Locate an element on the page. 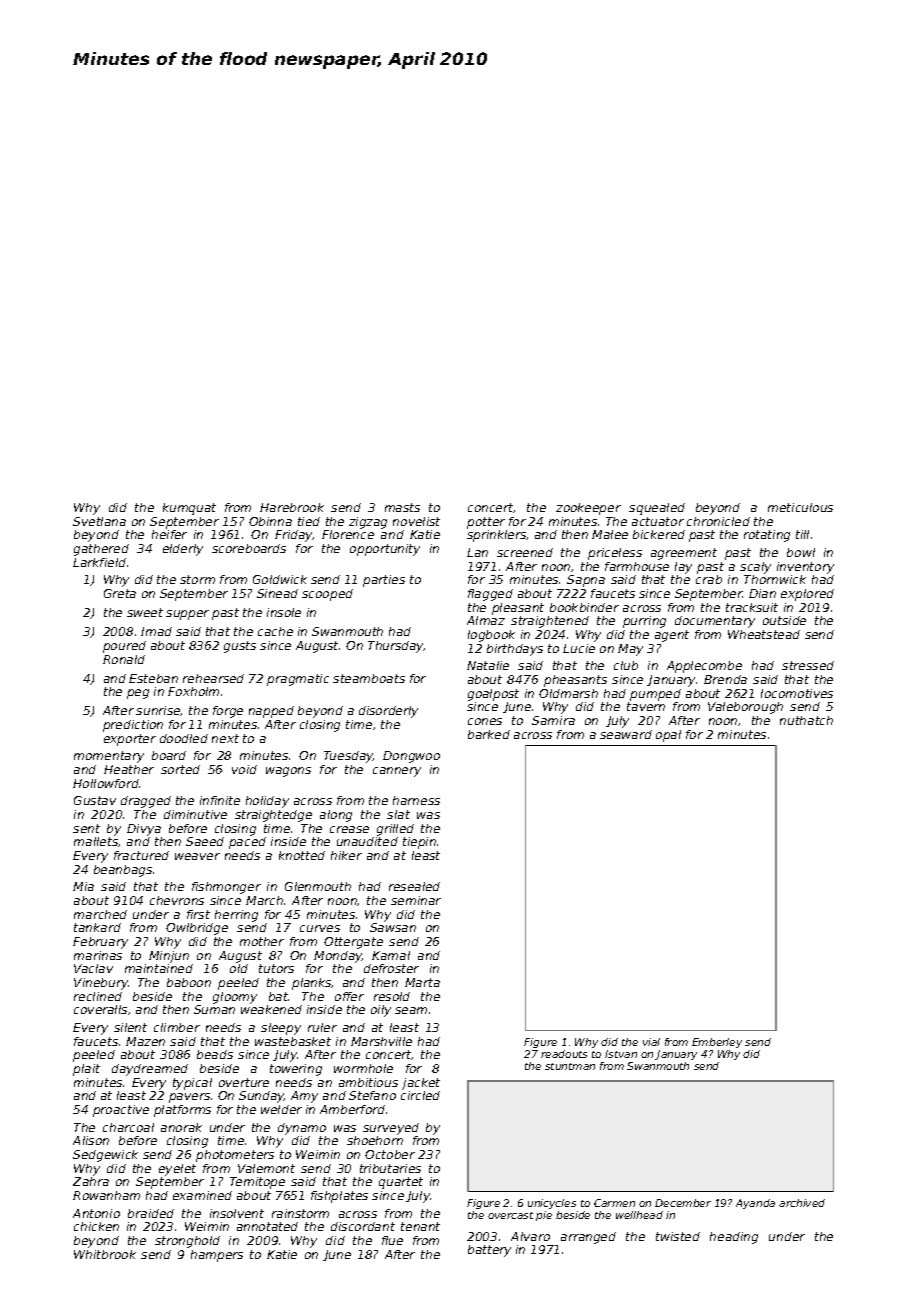 Image resolution: width=908 pixels, height=1316 pixels. disorderly is located at coordinates (388, 712).
